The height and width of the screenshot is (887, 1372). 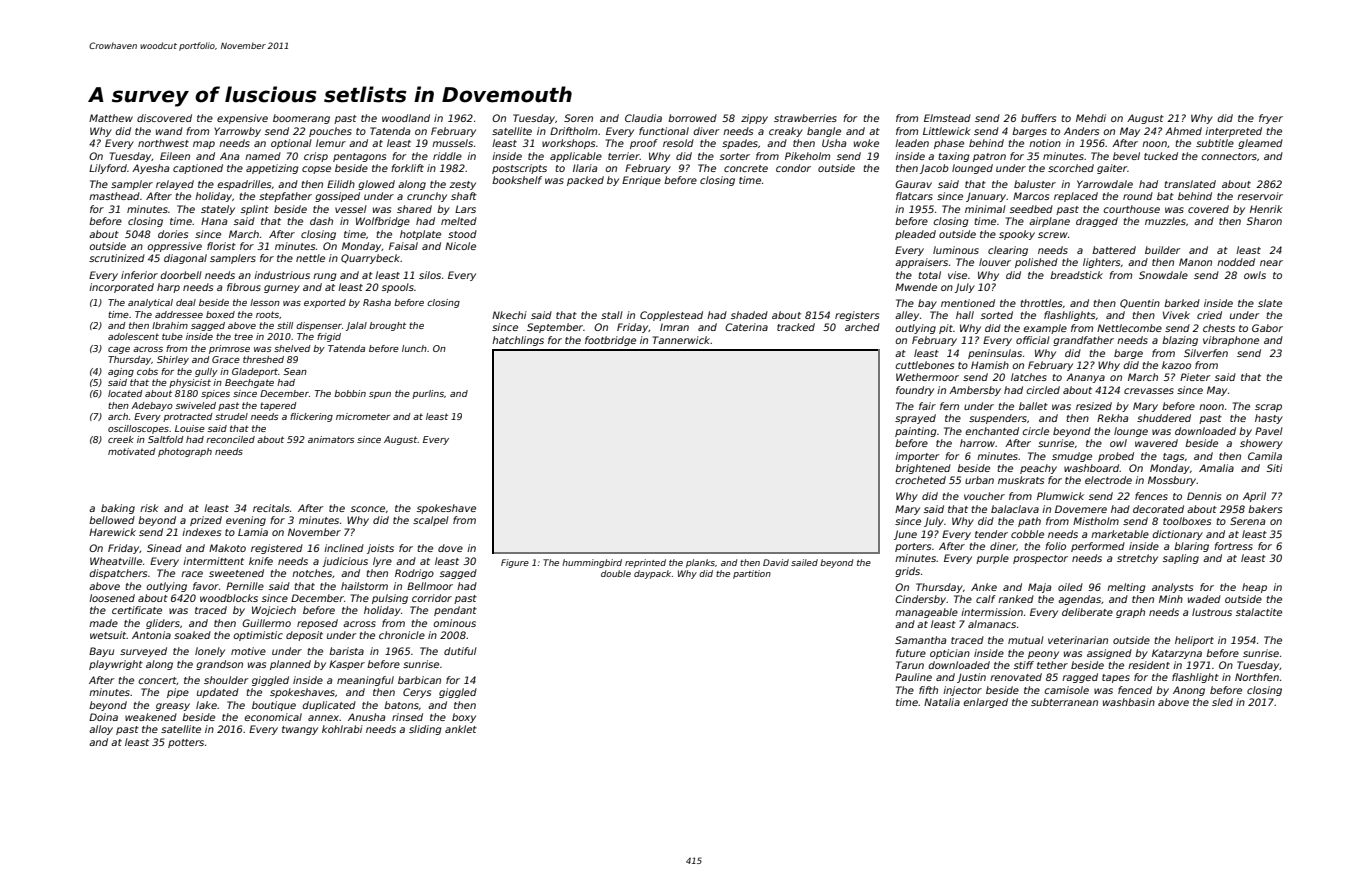 I want to click on Tannerwick, so click(x=682, y=340).
